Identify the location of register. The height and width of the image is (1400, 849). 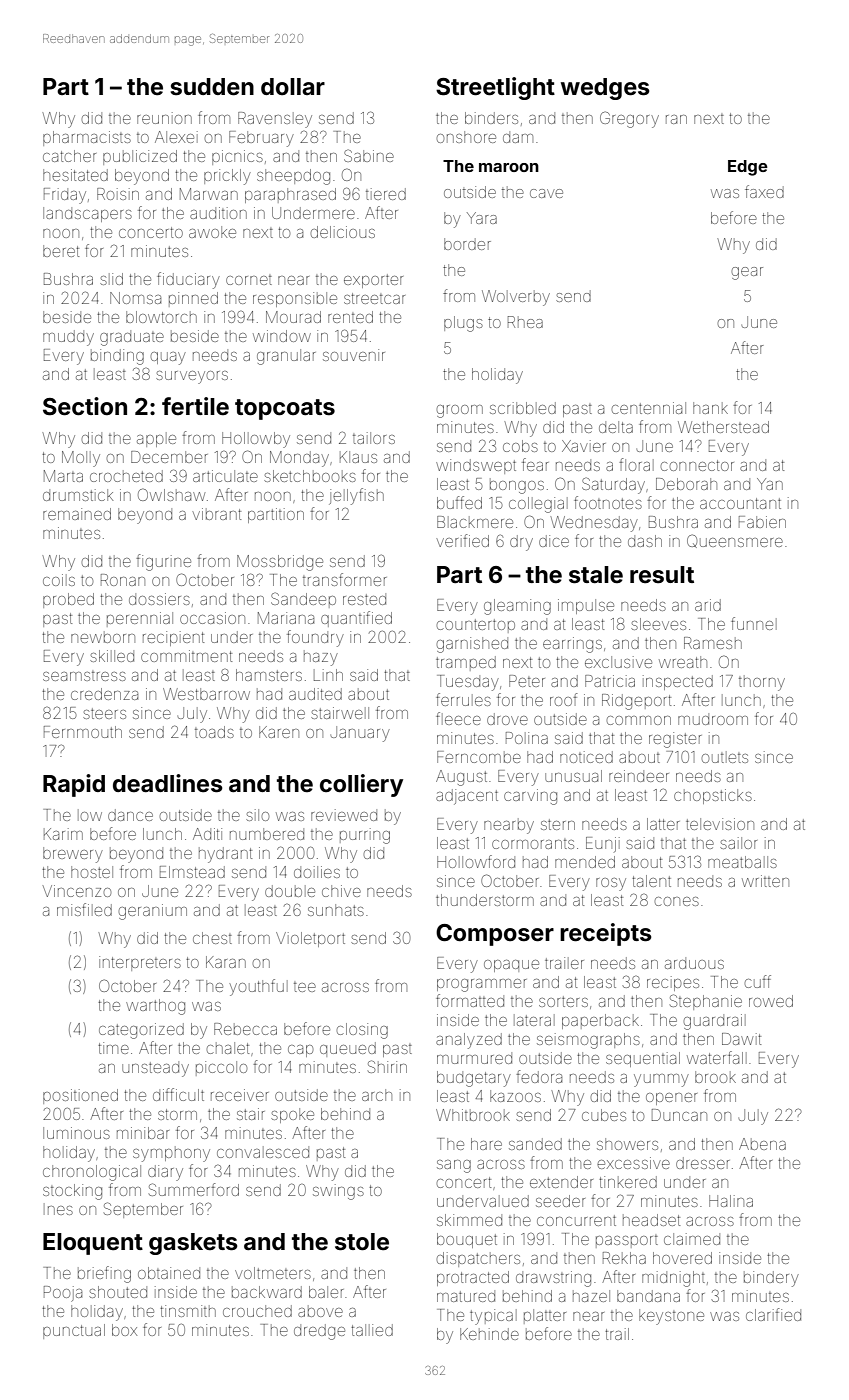
(675, 740).
